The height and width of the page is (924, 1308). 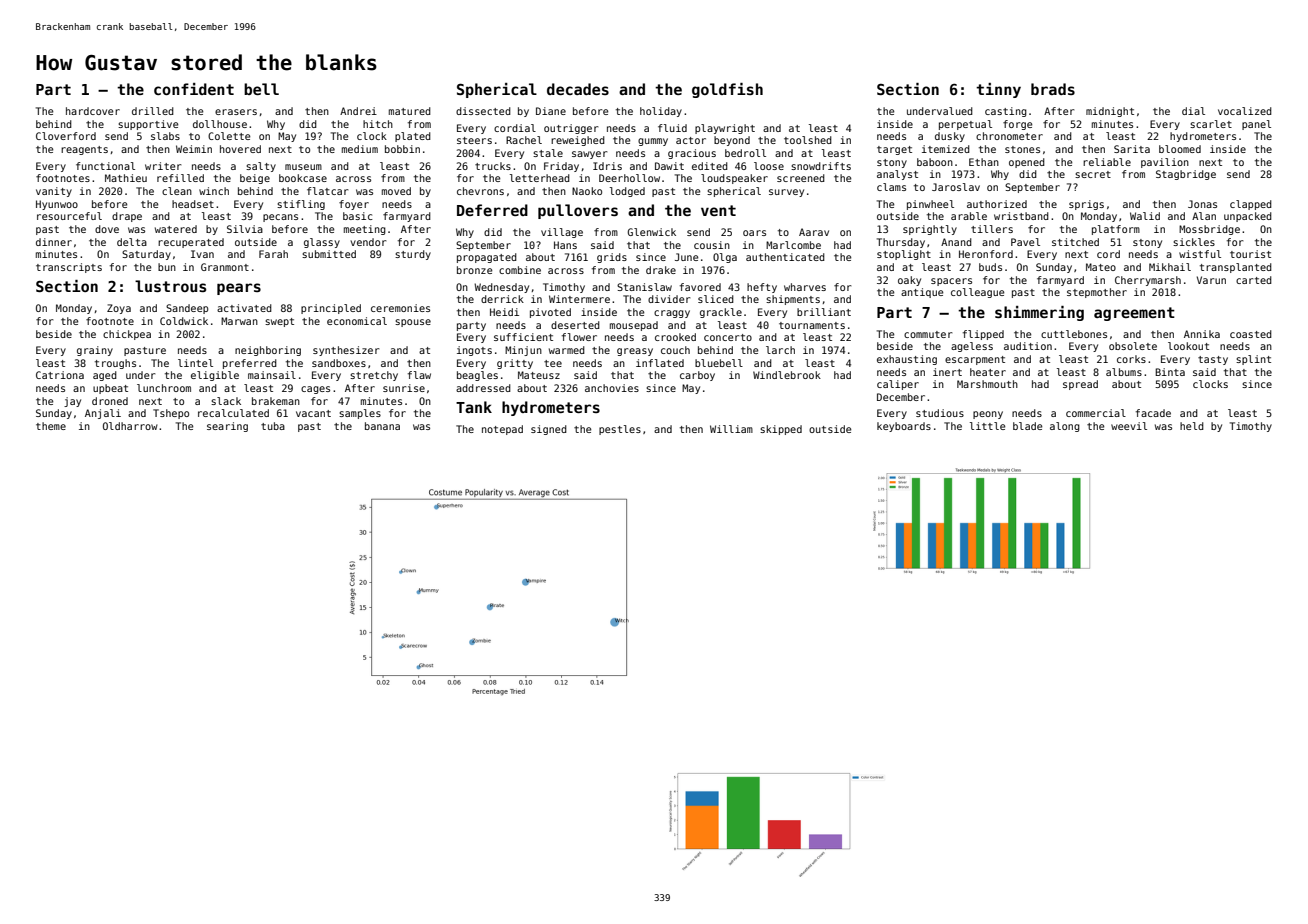 I want to click on confident, so click(x=194, y=89).
